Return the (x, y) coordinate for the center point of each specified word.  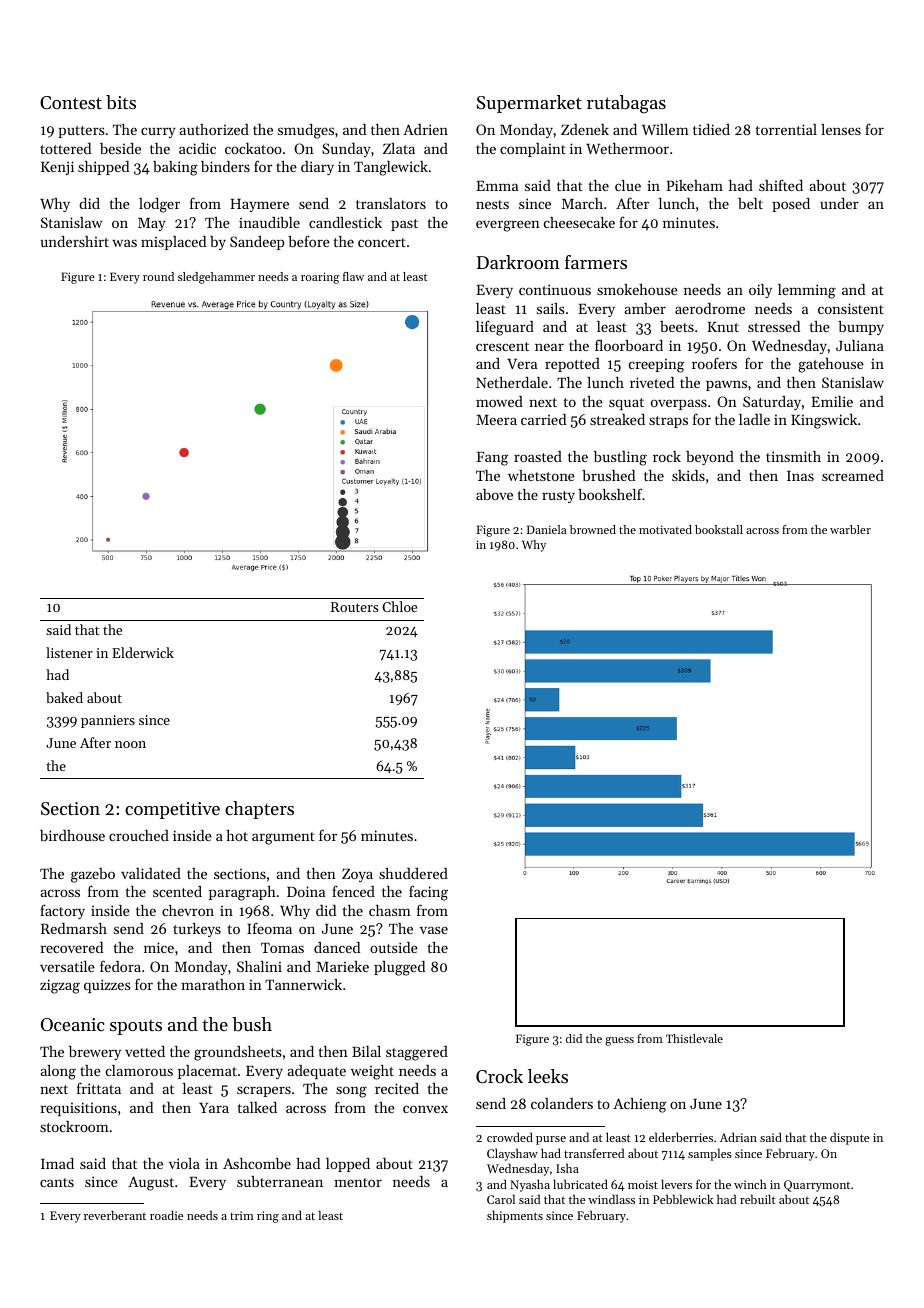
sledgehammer (216, 278)
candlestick (345, 222)
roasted (538, 456)
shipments (515, 1216)
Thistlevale (694, 1038)
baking (175, 168)
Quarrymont (817, 1186)
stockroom (74, 1126)
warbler (850, 529)
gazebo (93, 875)
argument (283, 838)
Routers (354, 607)
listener (69, 652)
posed (791, 205)
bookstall (719, 529)
